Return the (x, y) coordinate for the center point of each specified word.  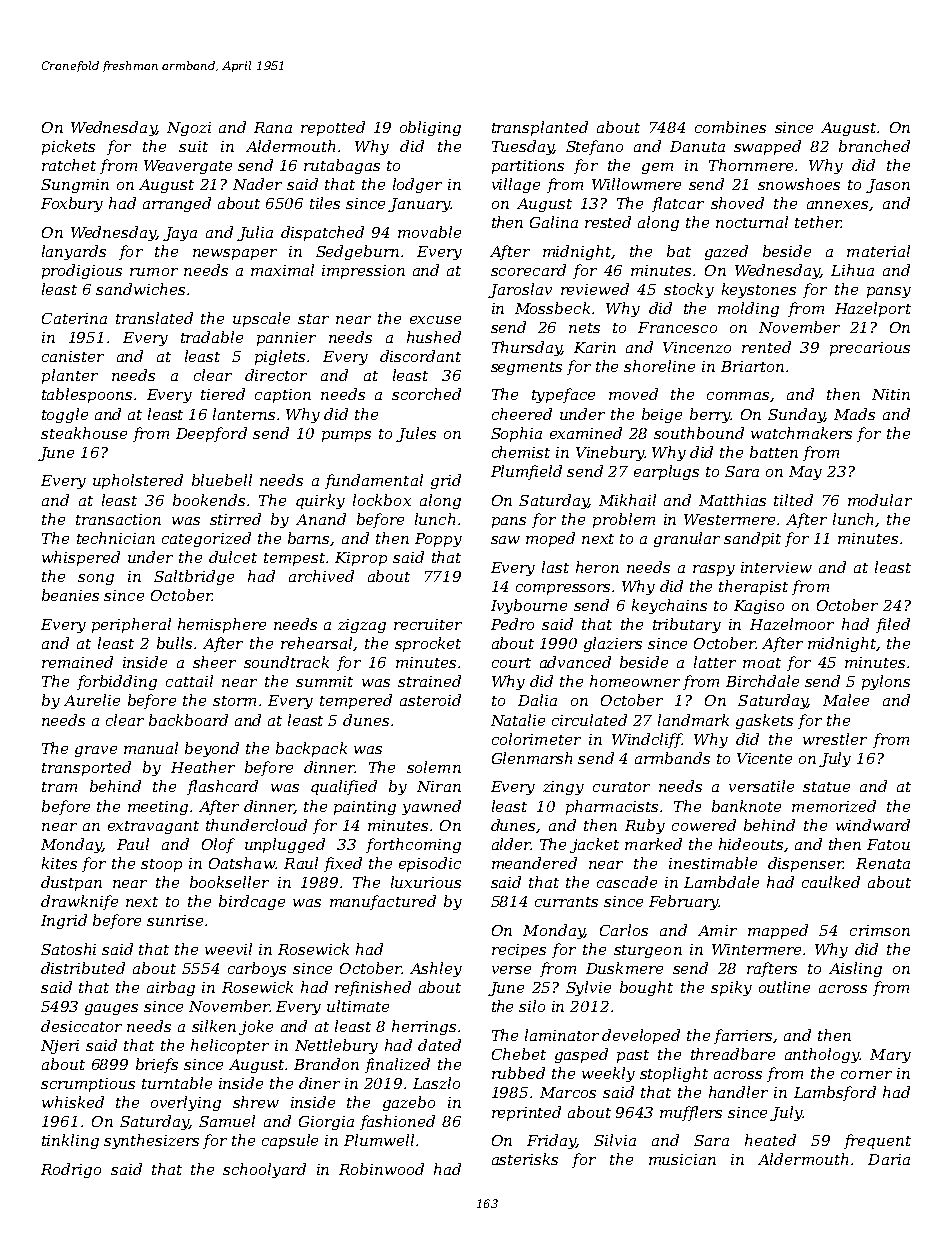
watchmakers (801, 433)
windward (873, 825)
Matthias (732, 500)
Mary (890, 1056)
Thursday (527, 348)
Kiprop (361, 559)
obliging (430, 128)
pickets (68, 147)
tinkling (70, 1141)
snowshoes (799, 184)
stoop (161, 865)
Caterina (74, 318)
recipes (519, 951)
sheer (214, 662)
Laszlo (436, 1083)
